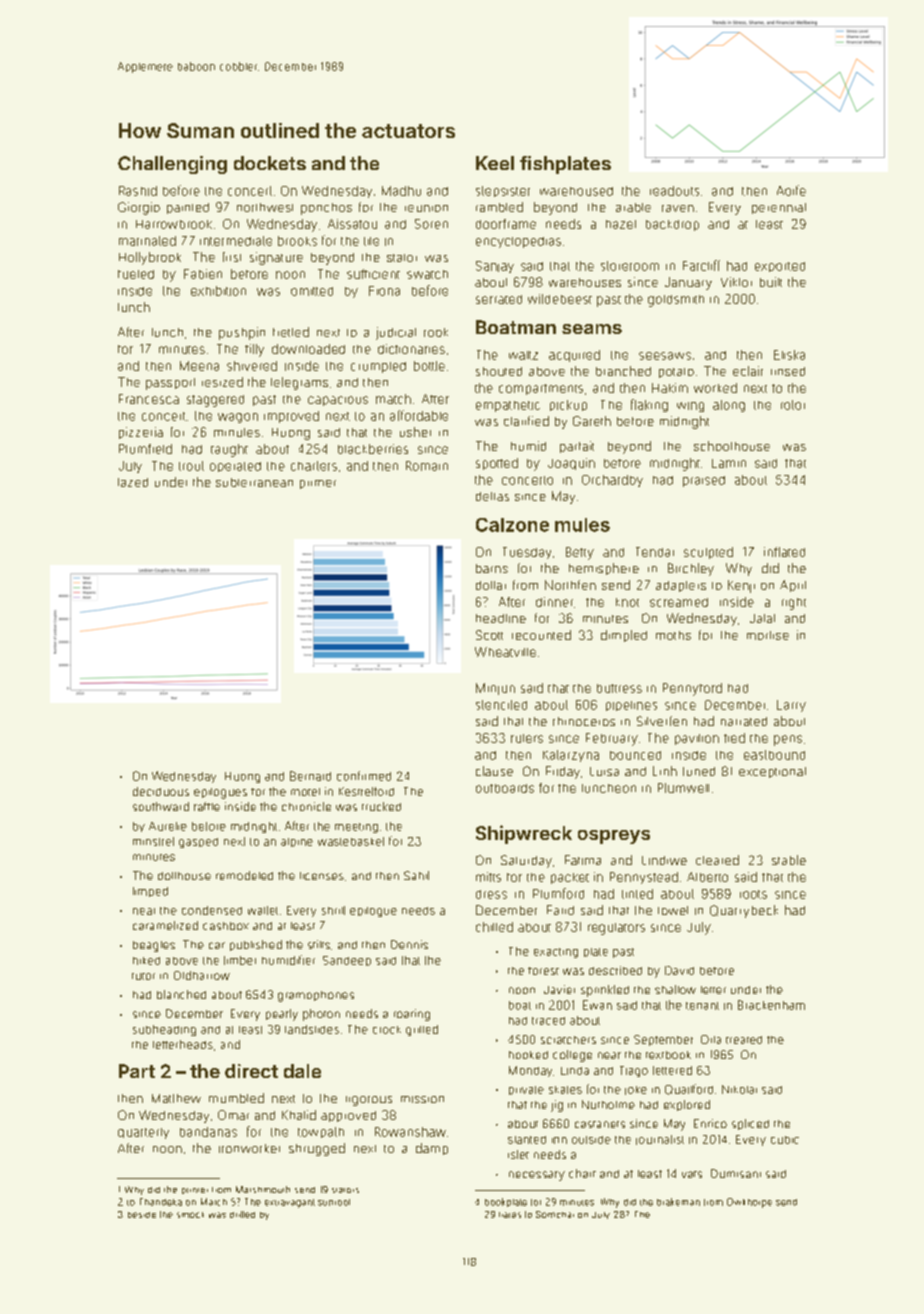 Image resolution: width=924 pixels, height=1314 pixels. I want to click on stable, so click(789, 860).
